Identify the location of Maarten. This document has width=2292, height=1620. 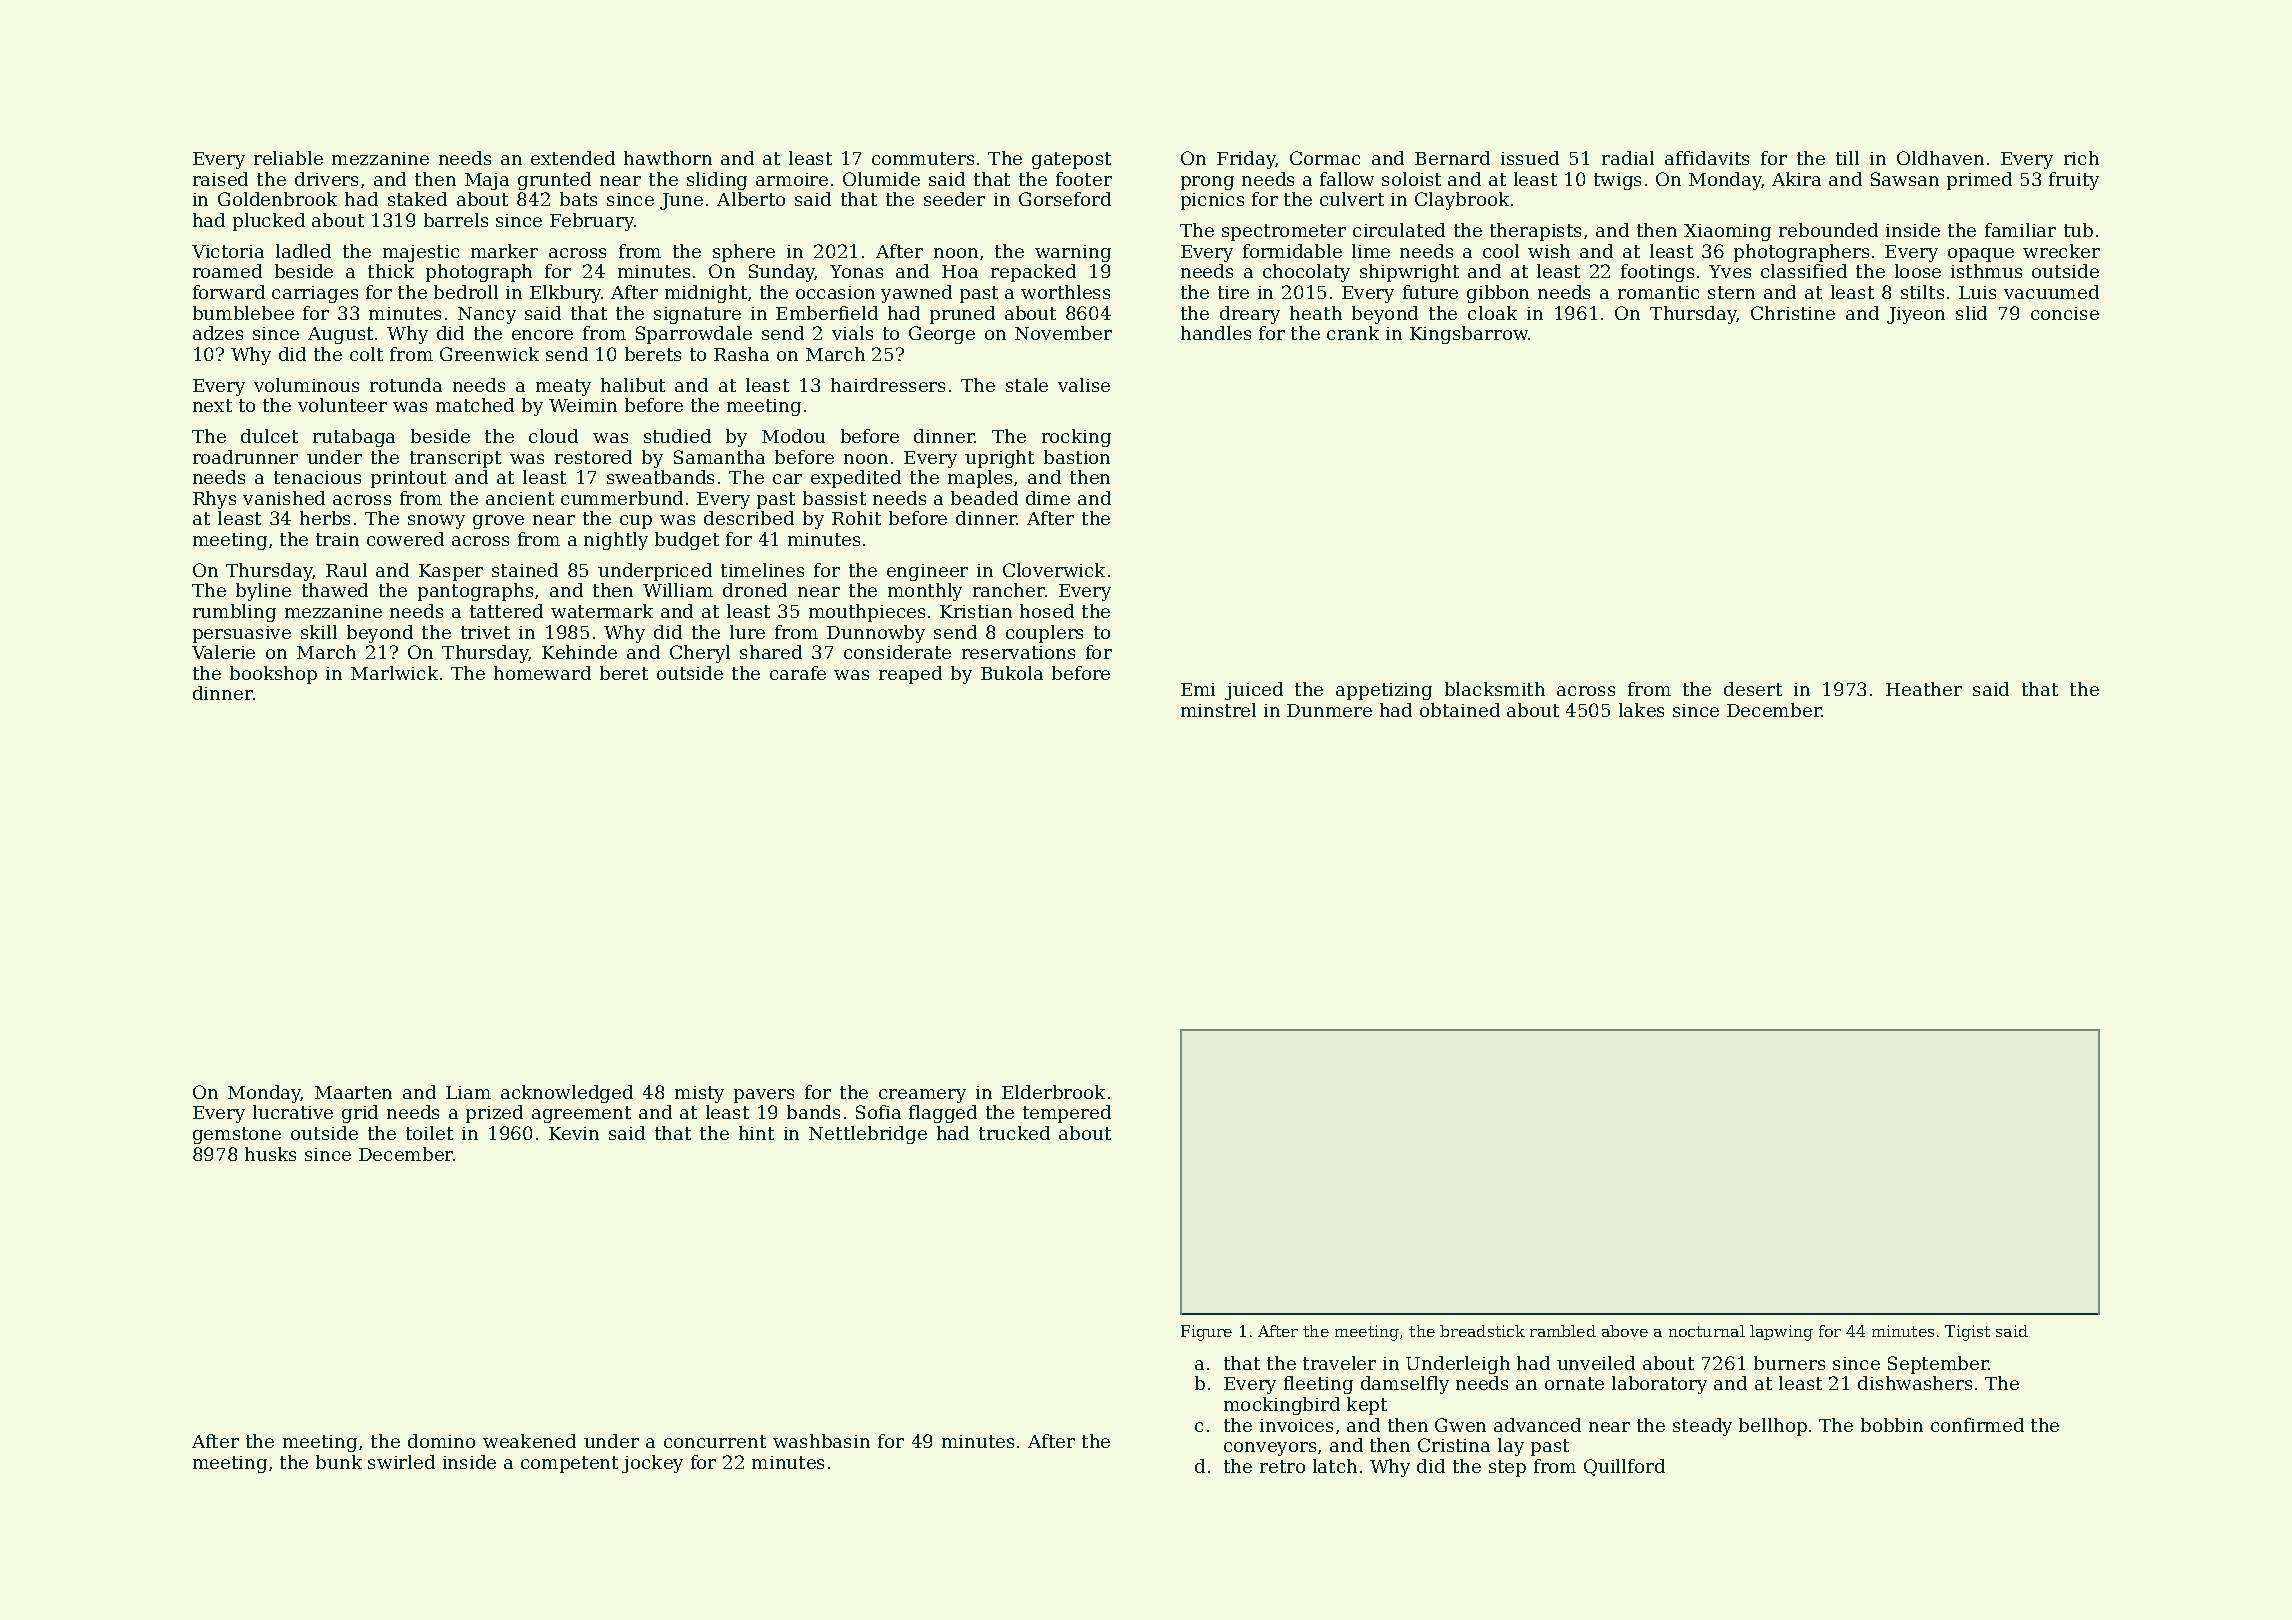
(353, 1092).
